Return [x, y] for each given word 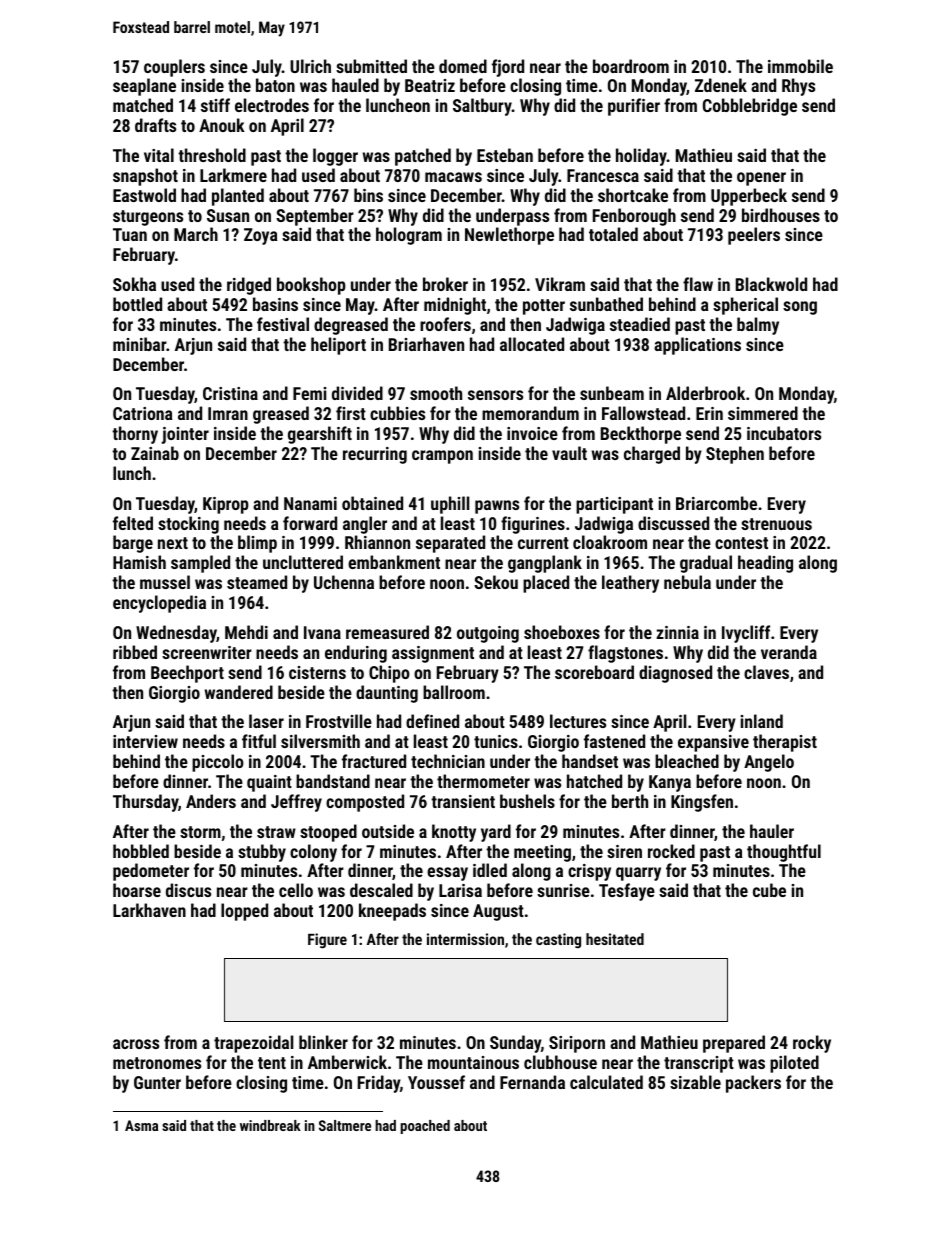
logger [335, 157]
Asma [141, 1125]
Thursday [145, 803]
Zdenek [721, 85]
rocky [812, 1044]
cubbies [397, 413]
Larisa [460, 890]
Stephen [735, 455]
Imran [228, 413]
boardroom [631, 66]
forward [310, 523]
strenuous [776, 524]
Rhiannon [377, 542]
